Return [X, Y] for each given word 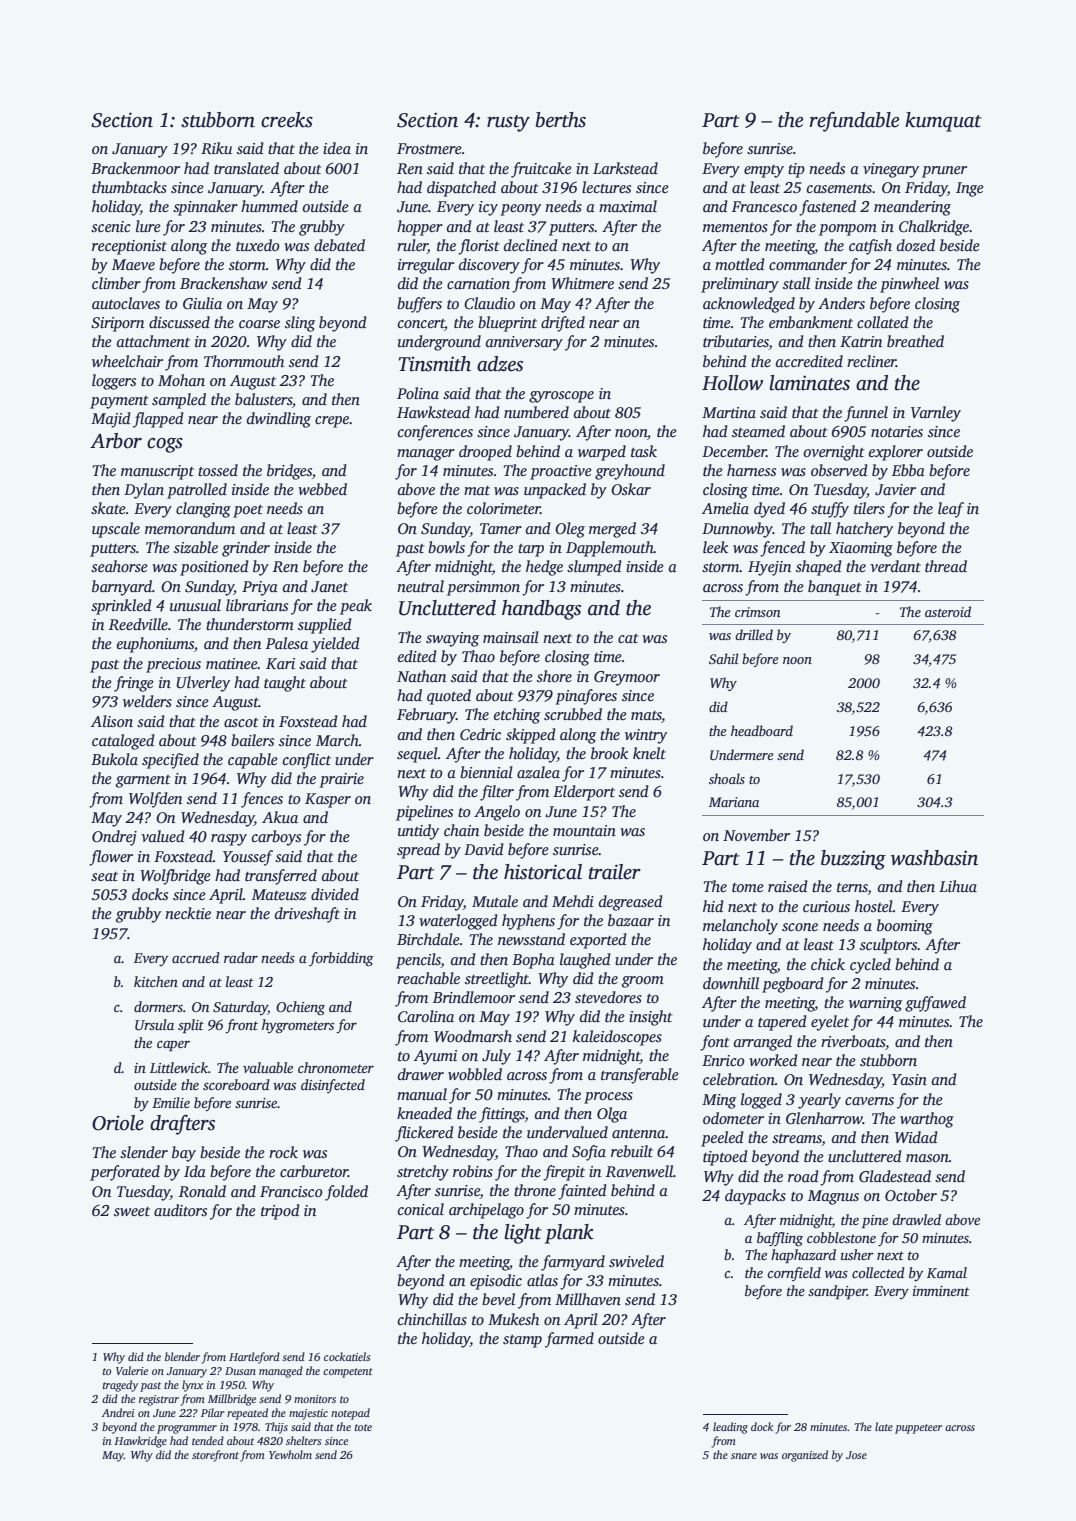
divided [335, 894]
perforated [125, 1173]
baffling [780, 1239]
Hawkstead [433, 412]
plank [569, 1234]
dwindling [279, 420]
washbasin [934, 858]
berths [561, 120]
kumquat [943, 122]
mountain [584, 830]
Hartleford [254, 1358]
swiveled [636, 1261]
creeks [287, 120]
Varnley [936, 414]
